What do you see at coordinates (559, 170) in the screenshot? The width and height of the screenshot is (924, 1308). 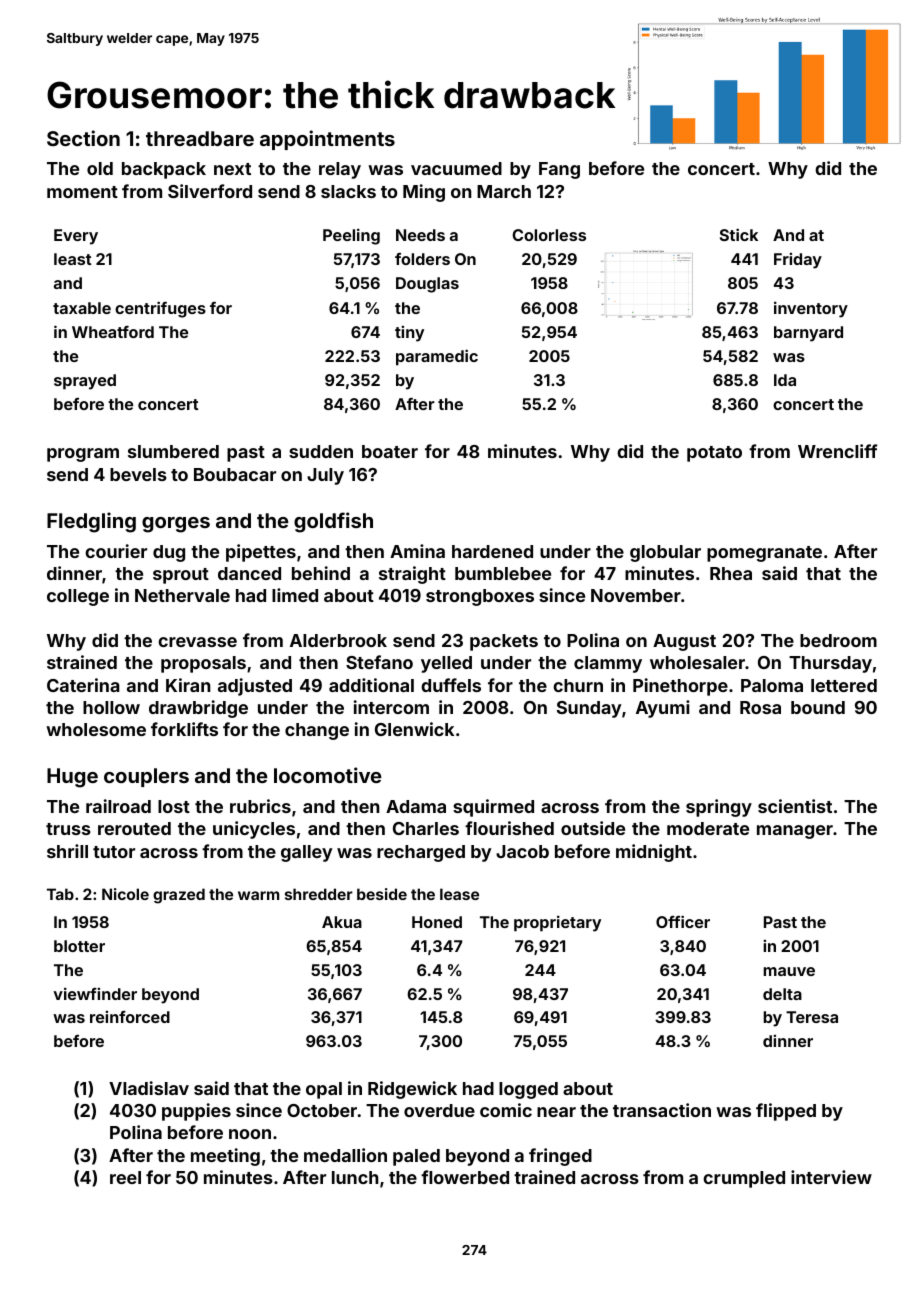 I see `Fang` at bounding box center [559, 170].
